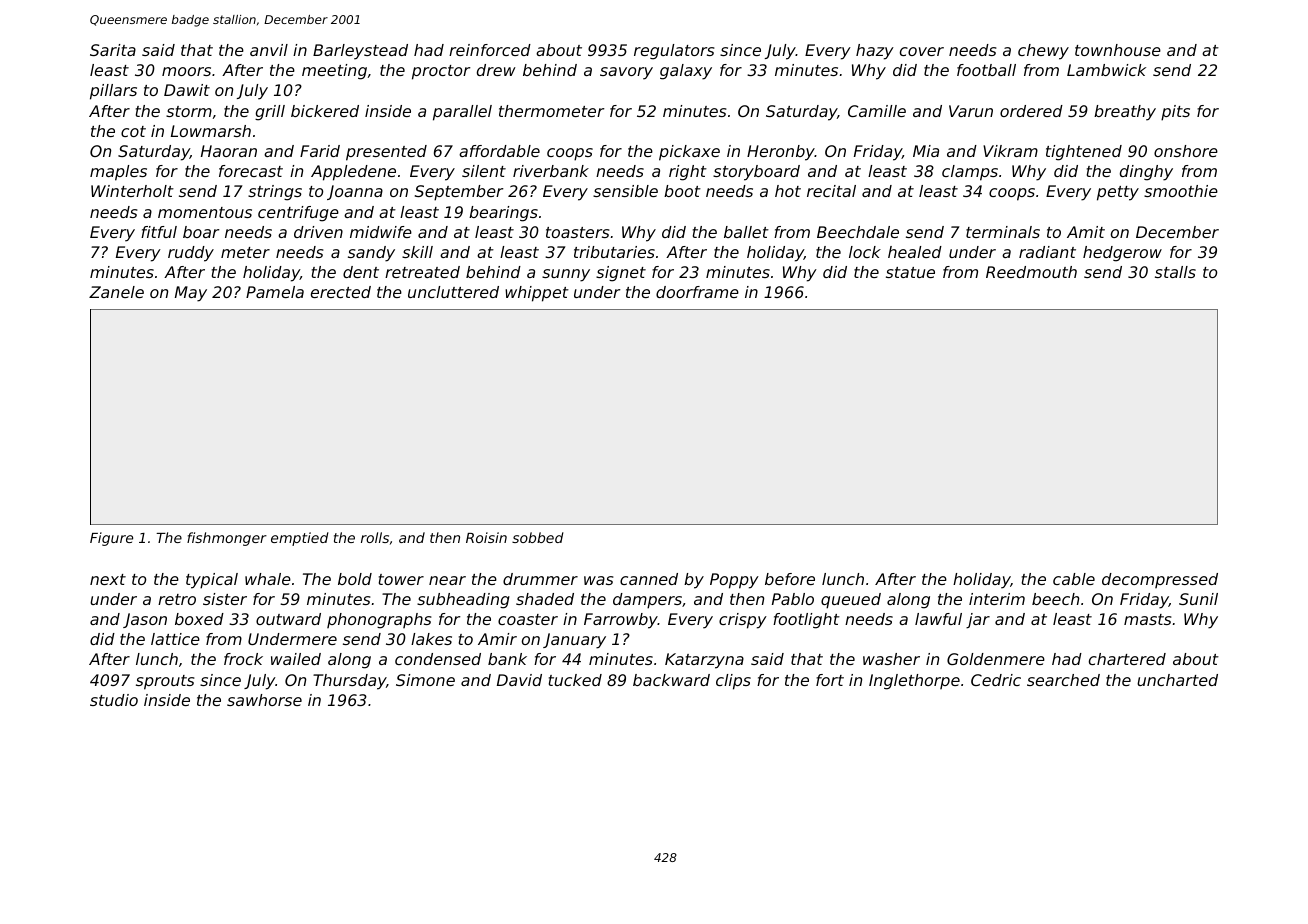 The image size is (1308, 924). Describe the element at coordinates (132, 191) in the image. I see `Winterholt` at that location.
